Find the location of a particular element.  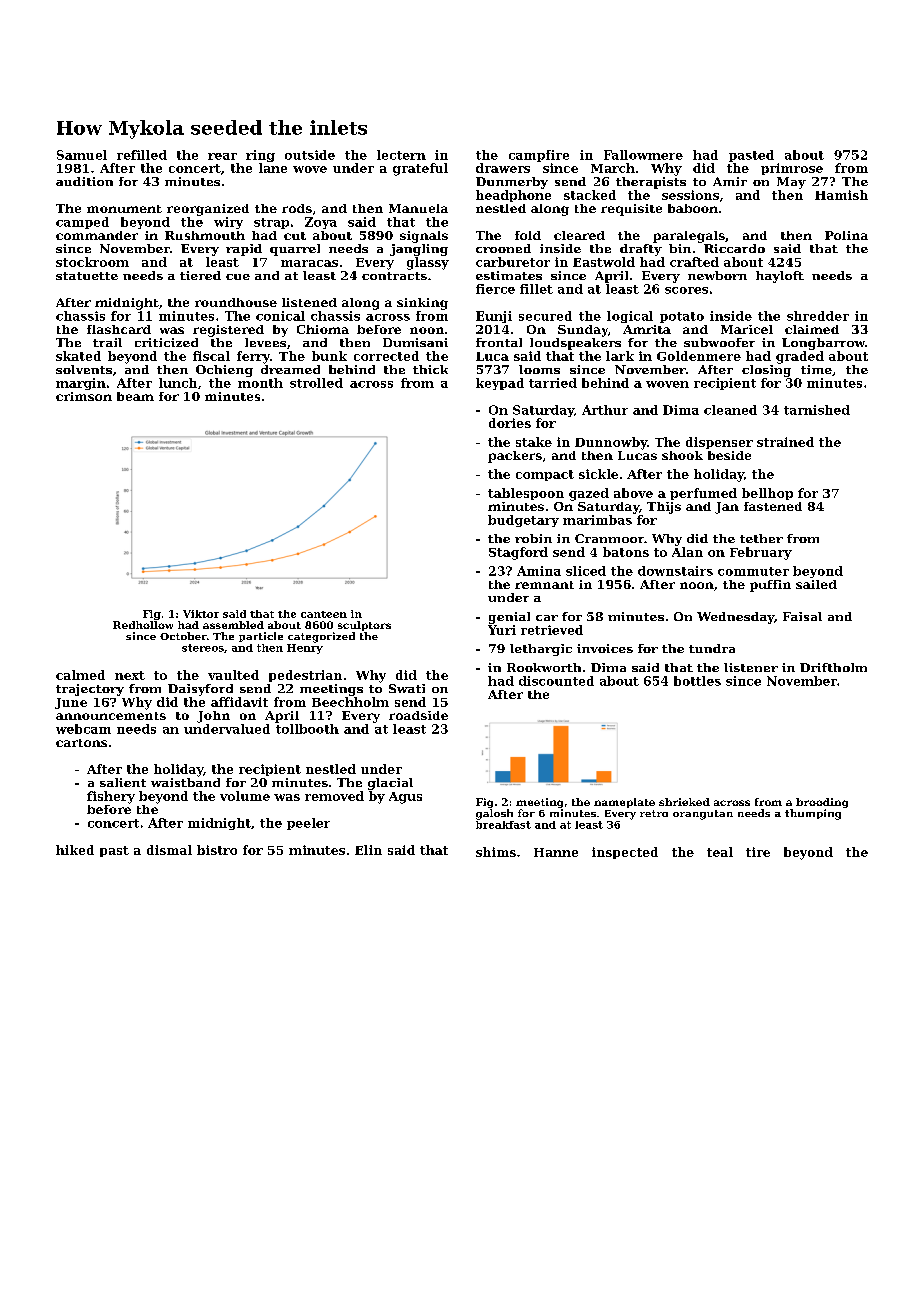

tire is located at coordinates (758, 852).
